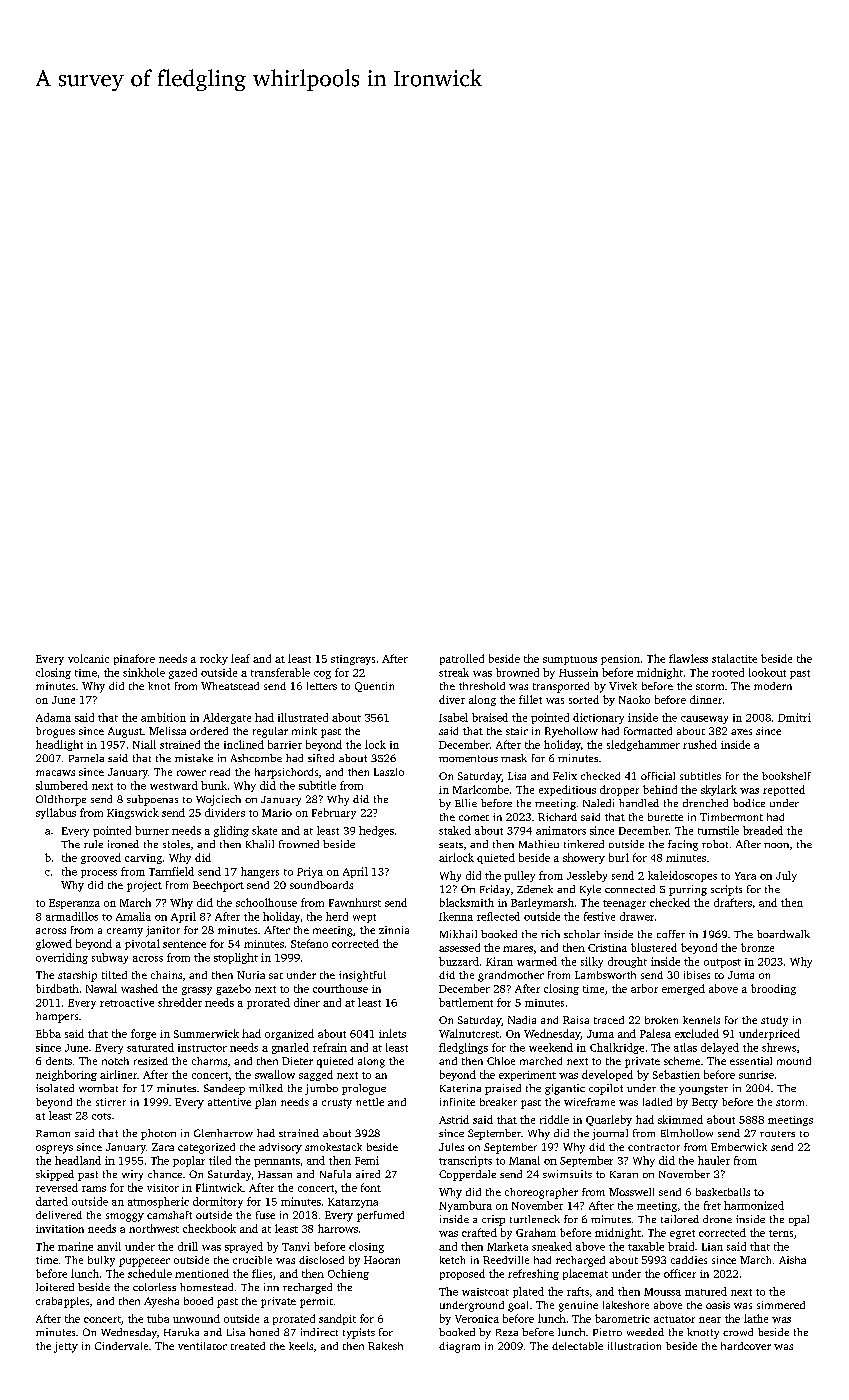  I want to click on Dmitri, so click(794, 717).
